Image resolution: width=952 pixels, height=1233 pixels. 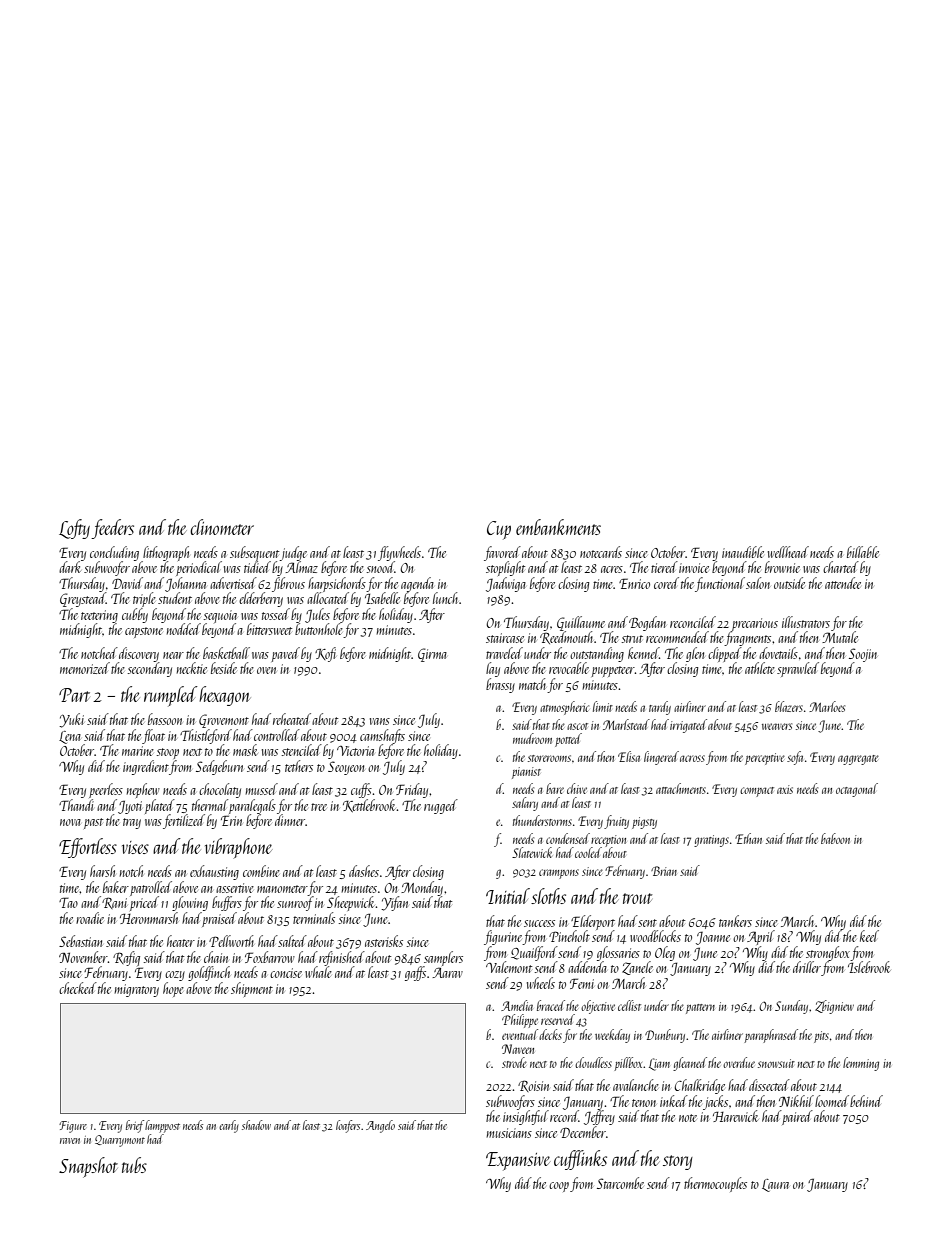 What do you see at coordinates (70, 737) in the page?
I see `Lena` at bounding box center [70, 737].
